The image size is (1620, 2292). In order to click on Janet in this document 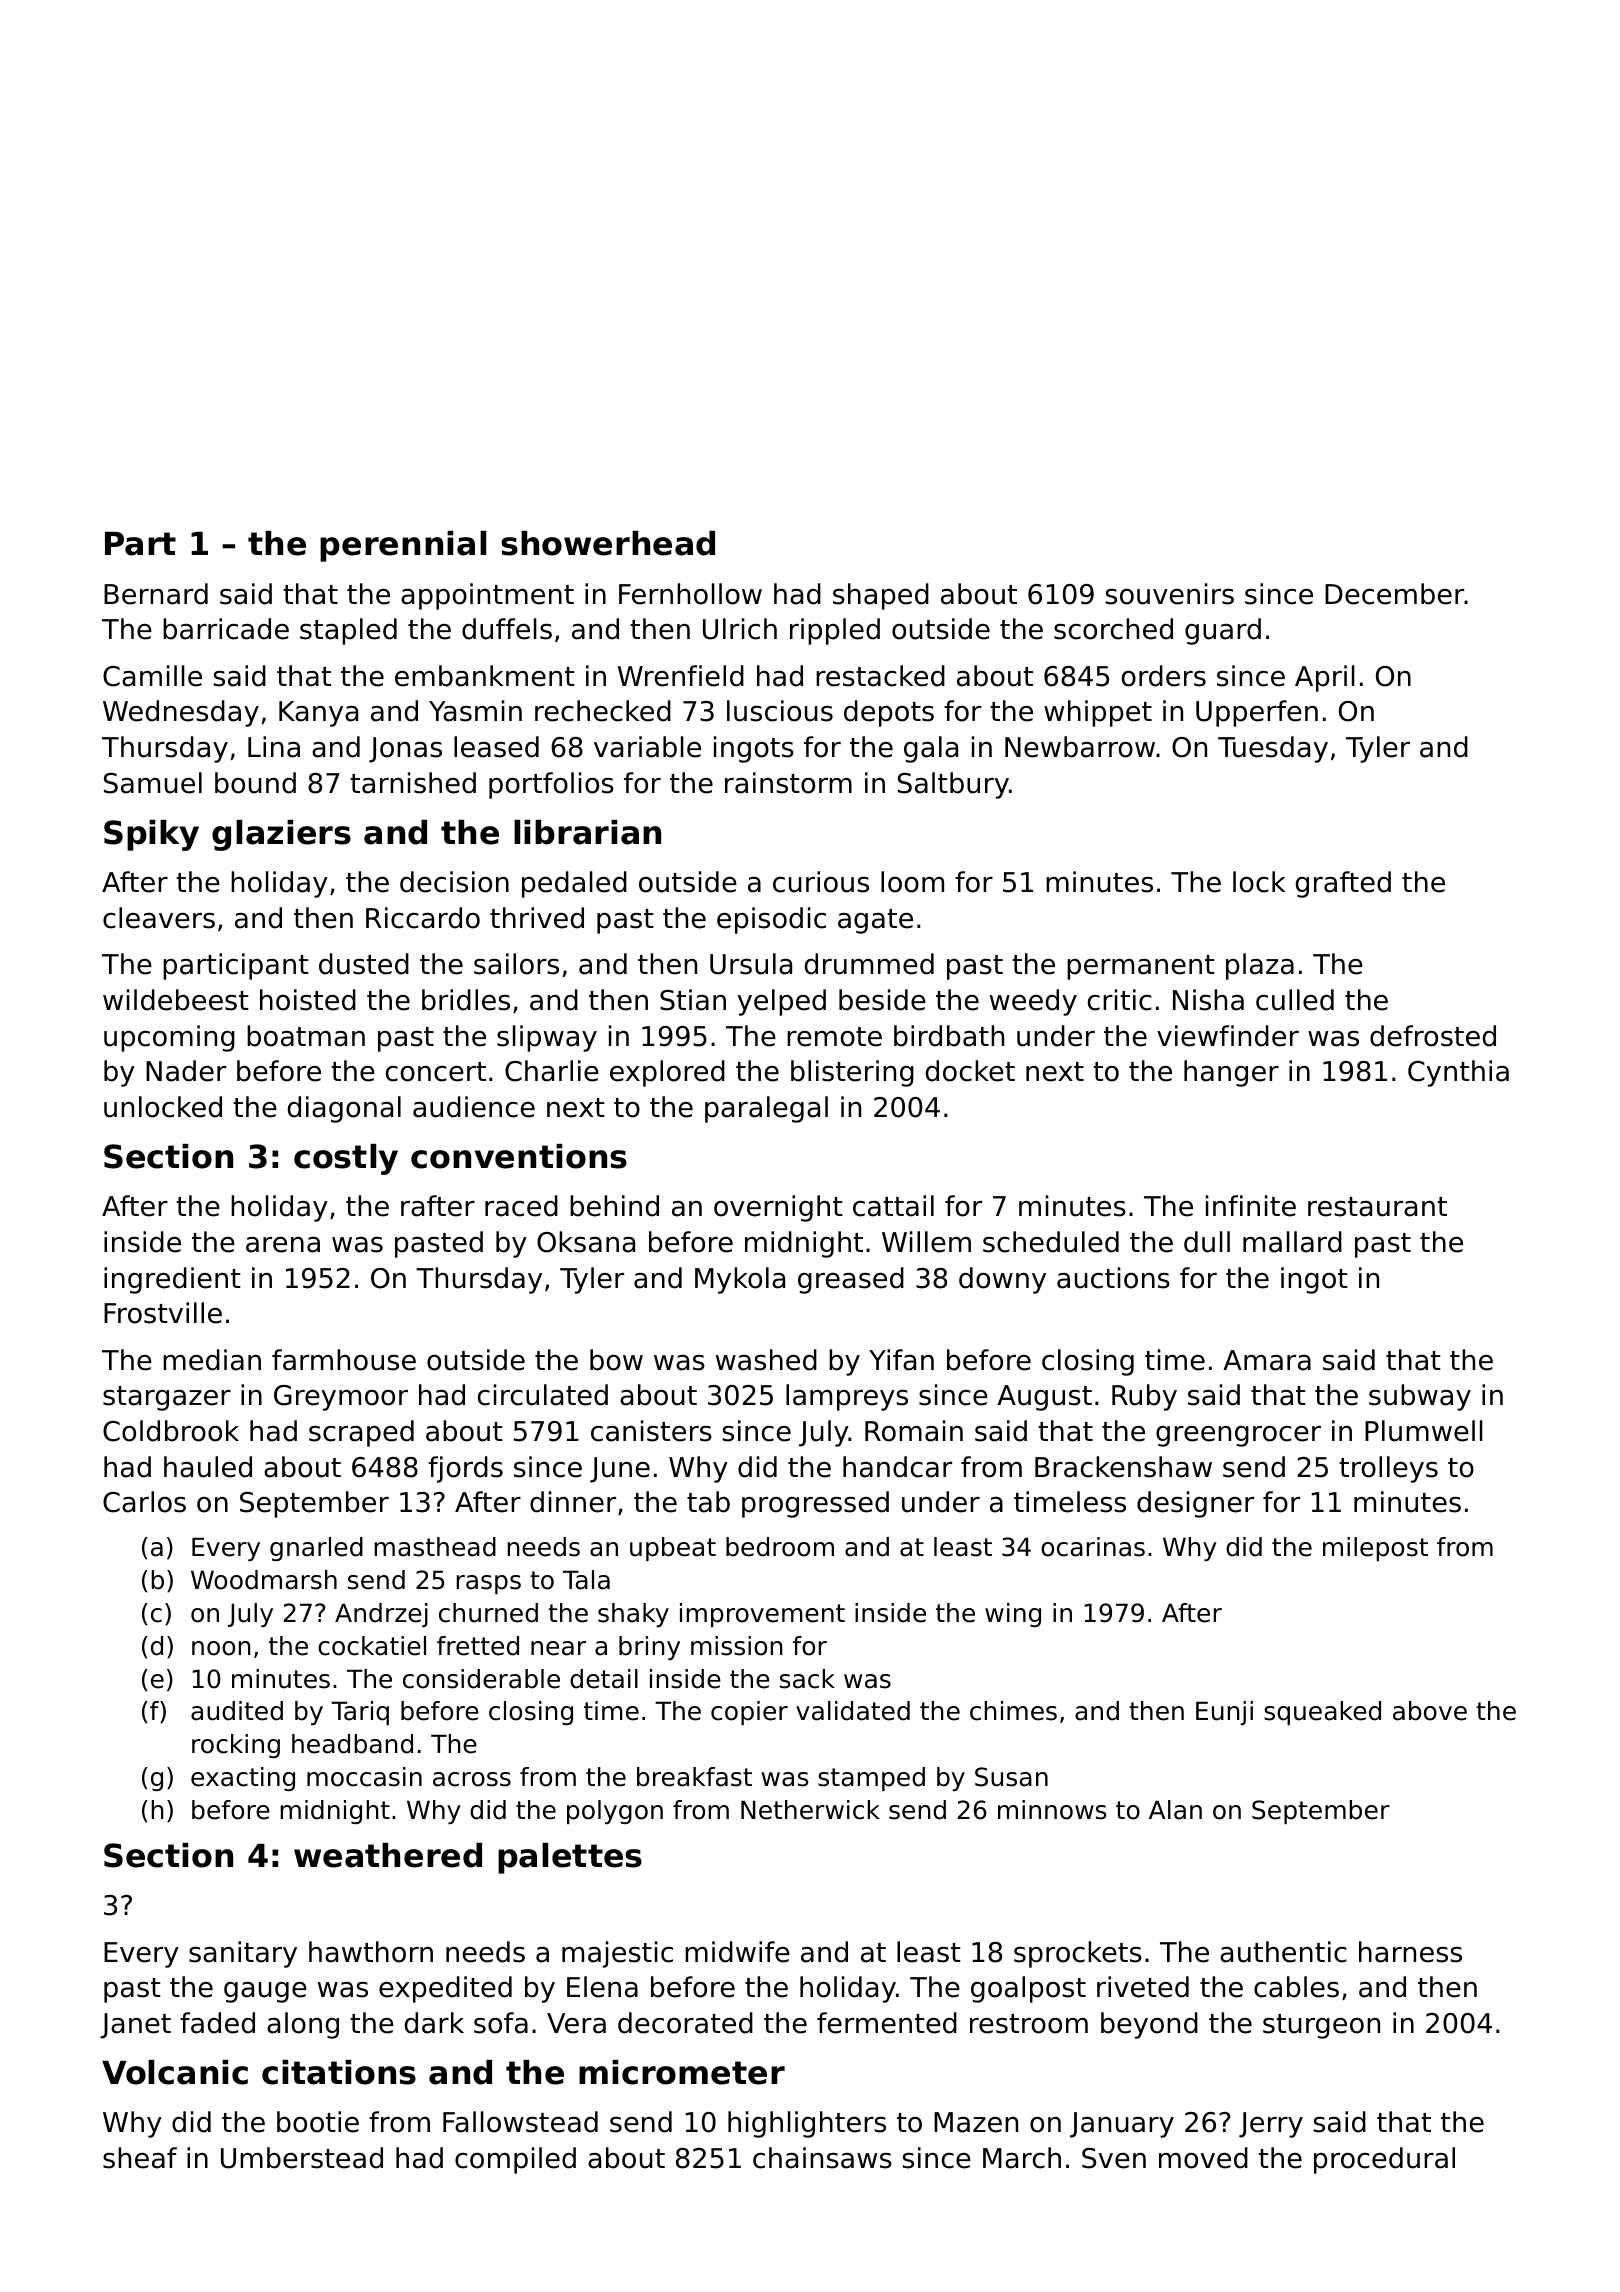, I will do `click(135, 2026)`.
